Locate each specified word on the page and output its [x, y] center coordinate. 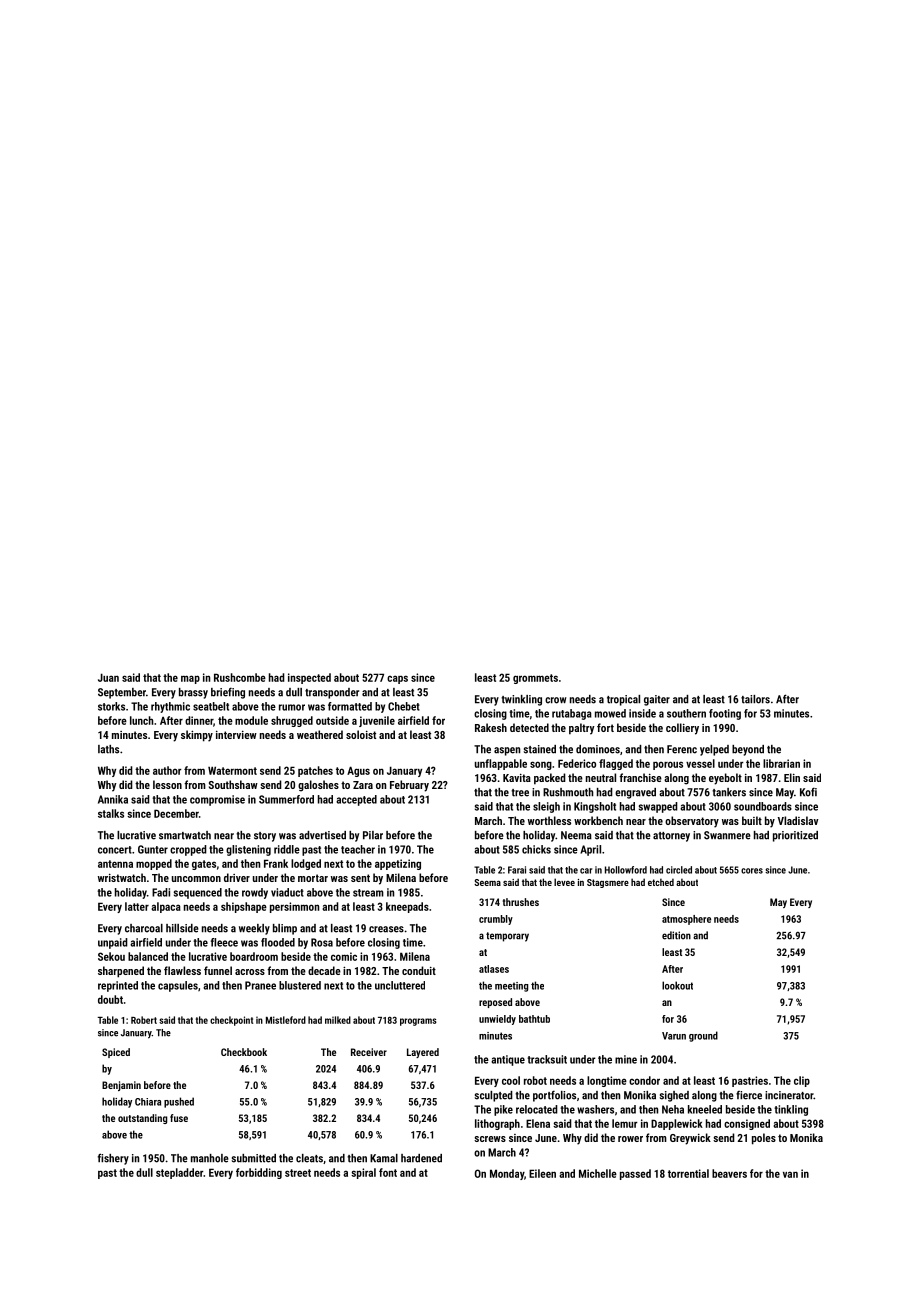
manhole [210, 1158]
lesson [167, 784]
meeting [511, 987]
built [752, 820]
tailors [755, 699]
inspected [309, 678]
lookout [677, 985]
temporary [507, 937]
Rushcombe [240, 677]
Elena [538, 1123]
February [409, 786]
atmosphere [686, 920]
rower [630, 1139]
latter [137, 906]
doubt [110, 999]
